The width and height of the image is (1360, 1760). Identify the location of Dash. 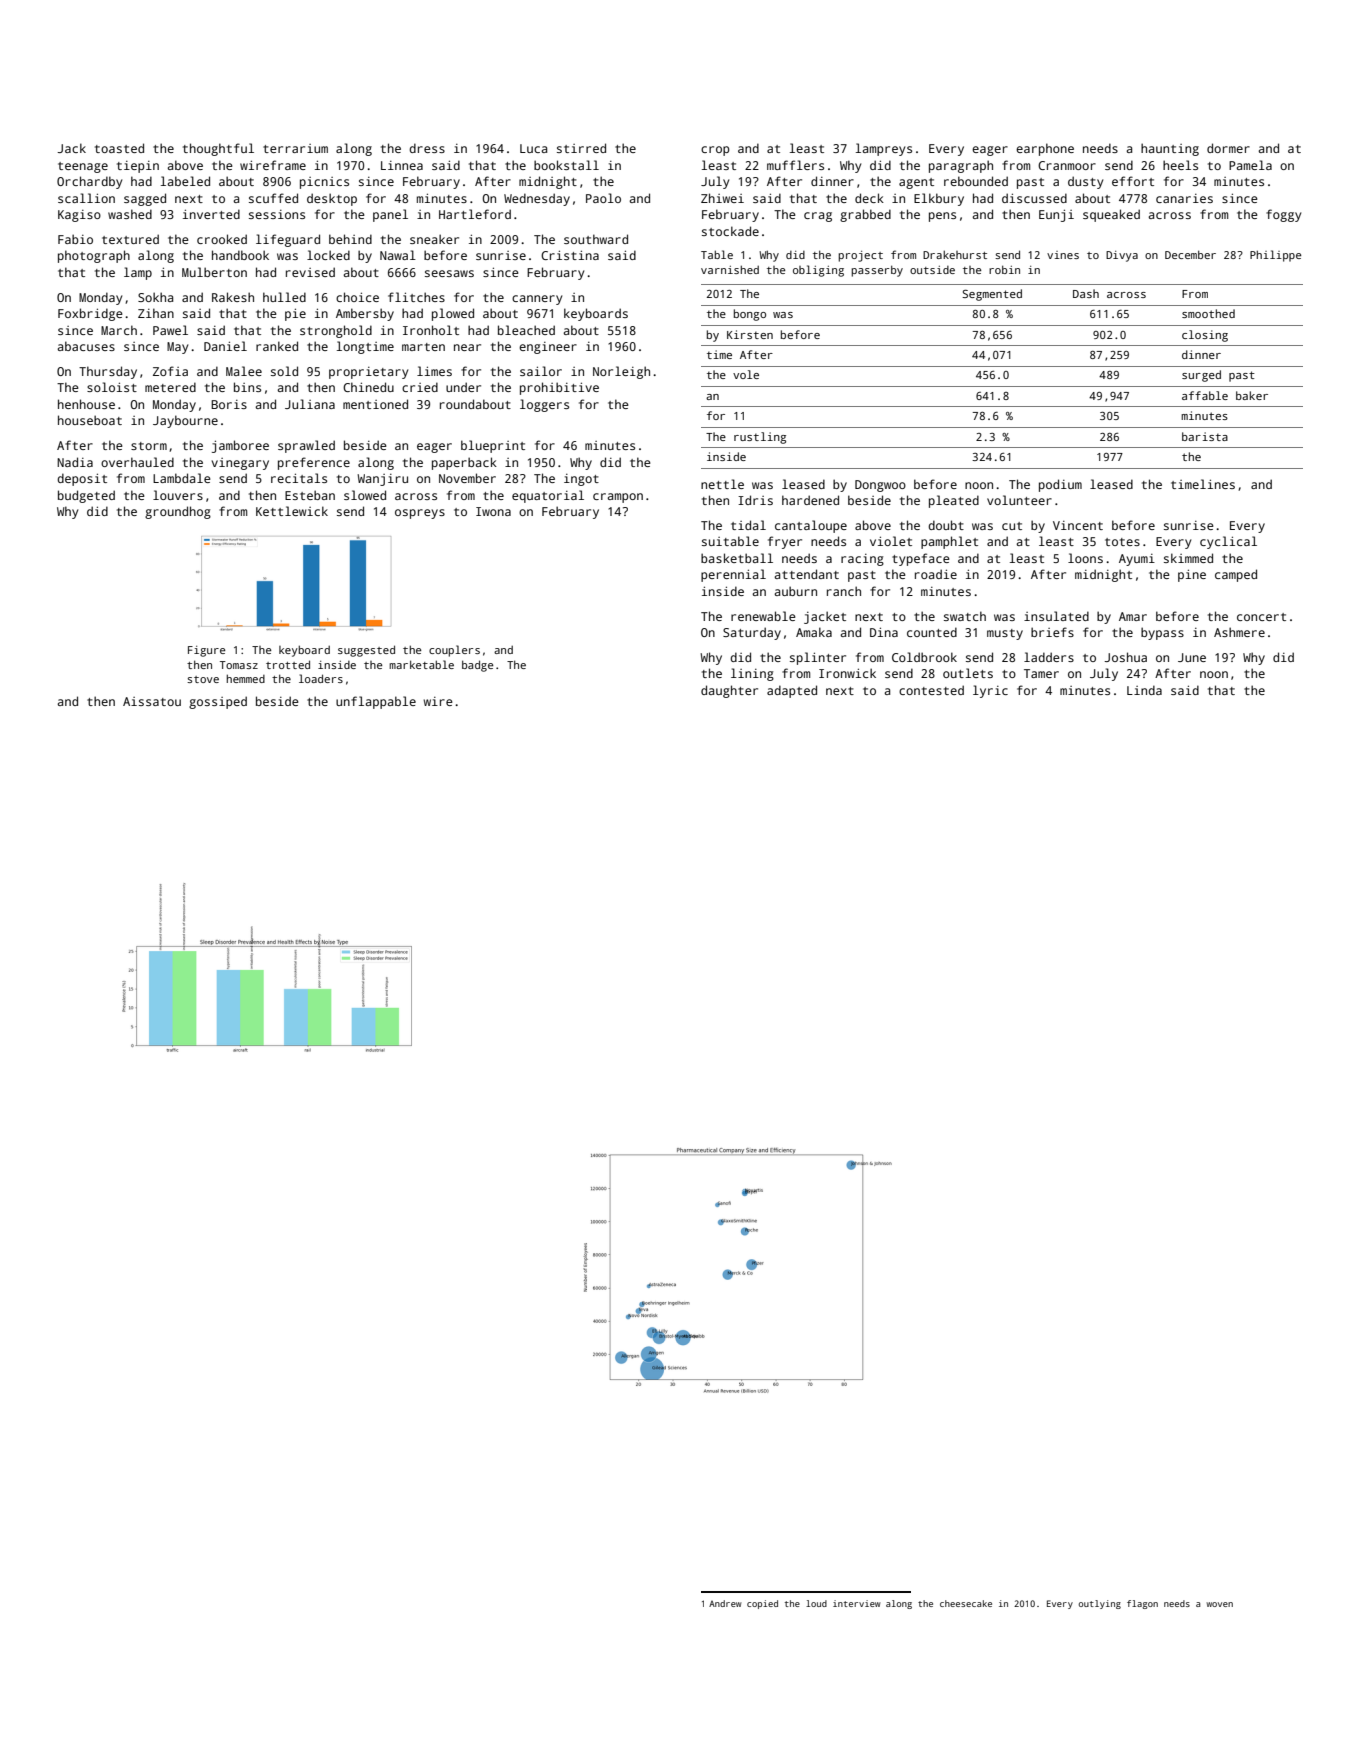
(1086, 293).
